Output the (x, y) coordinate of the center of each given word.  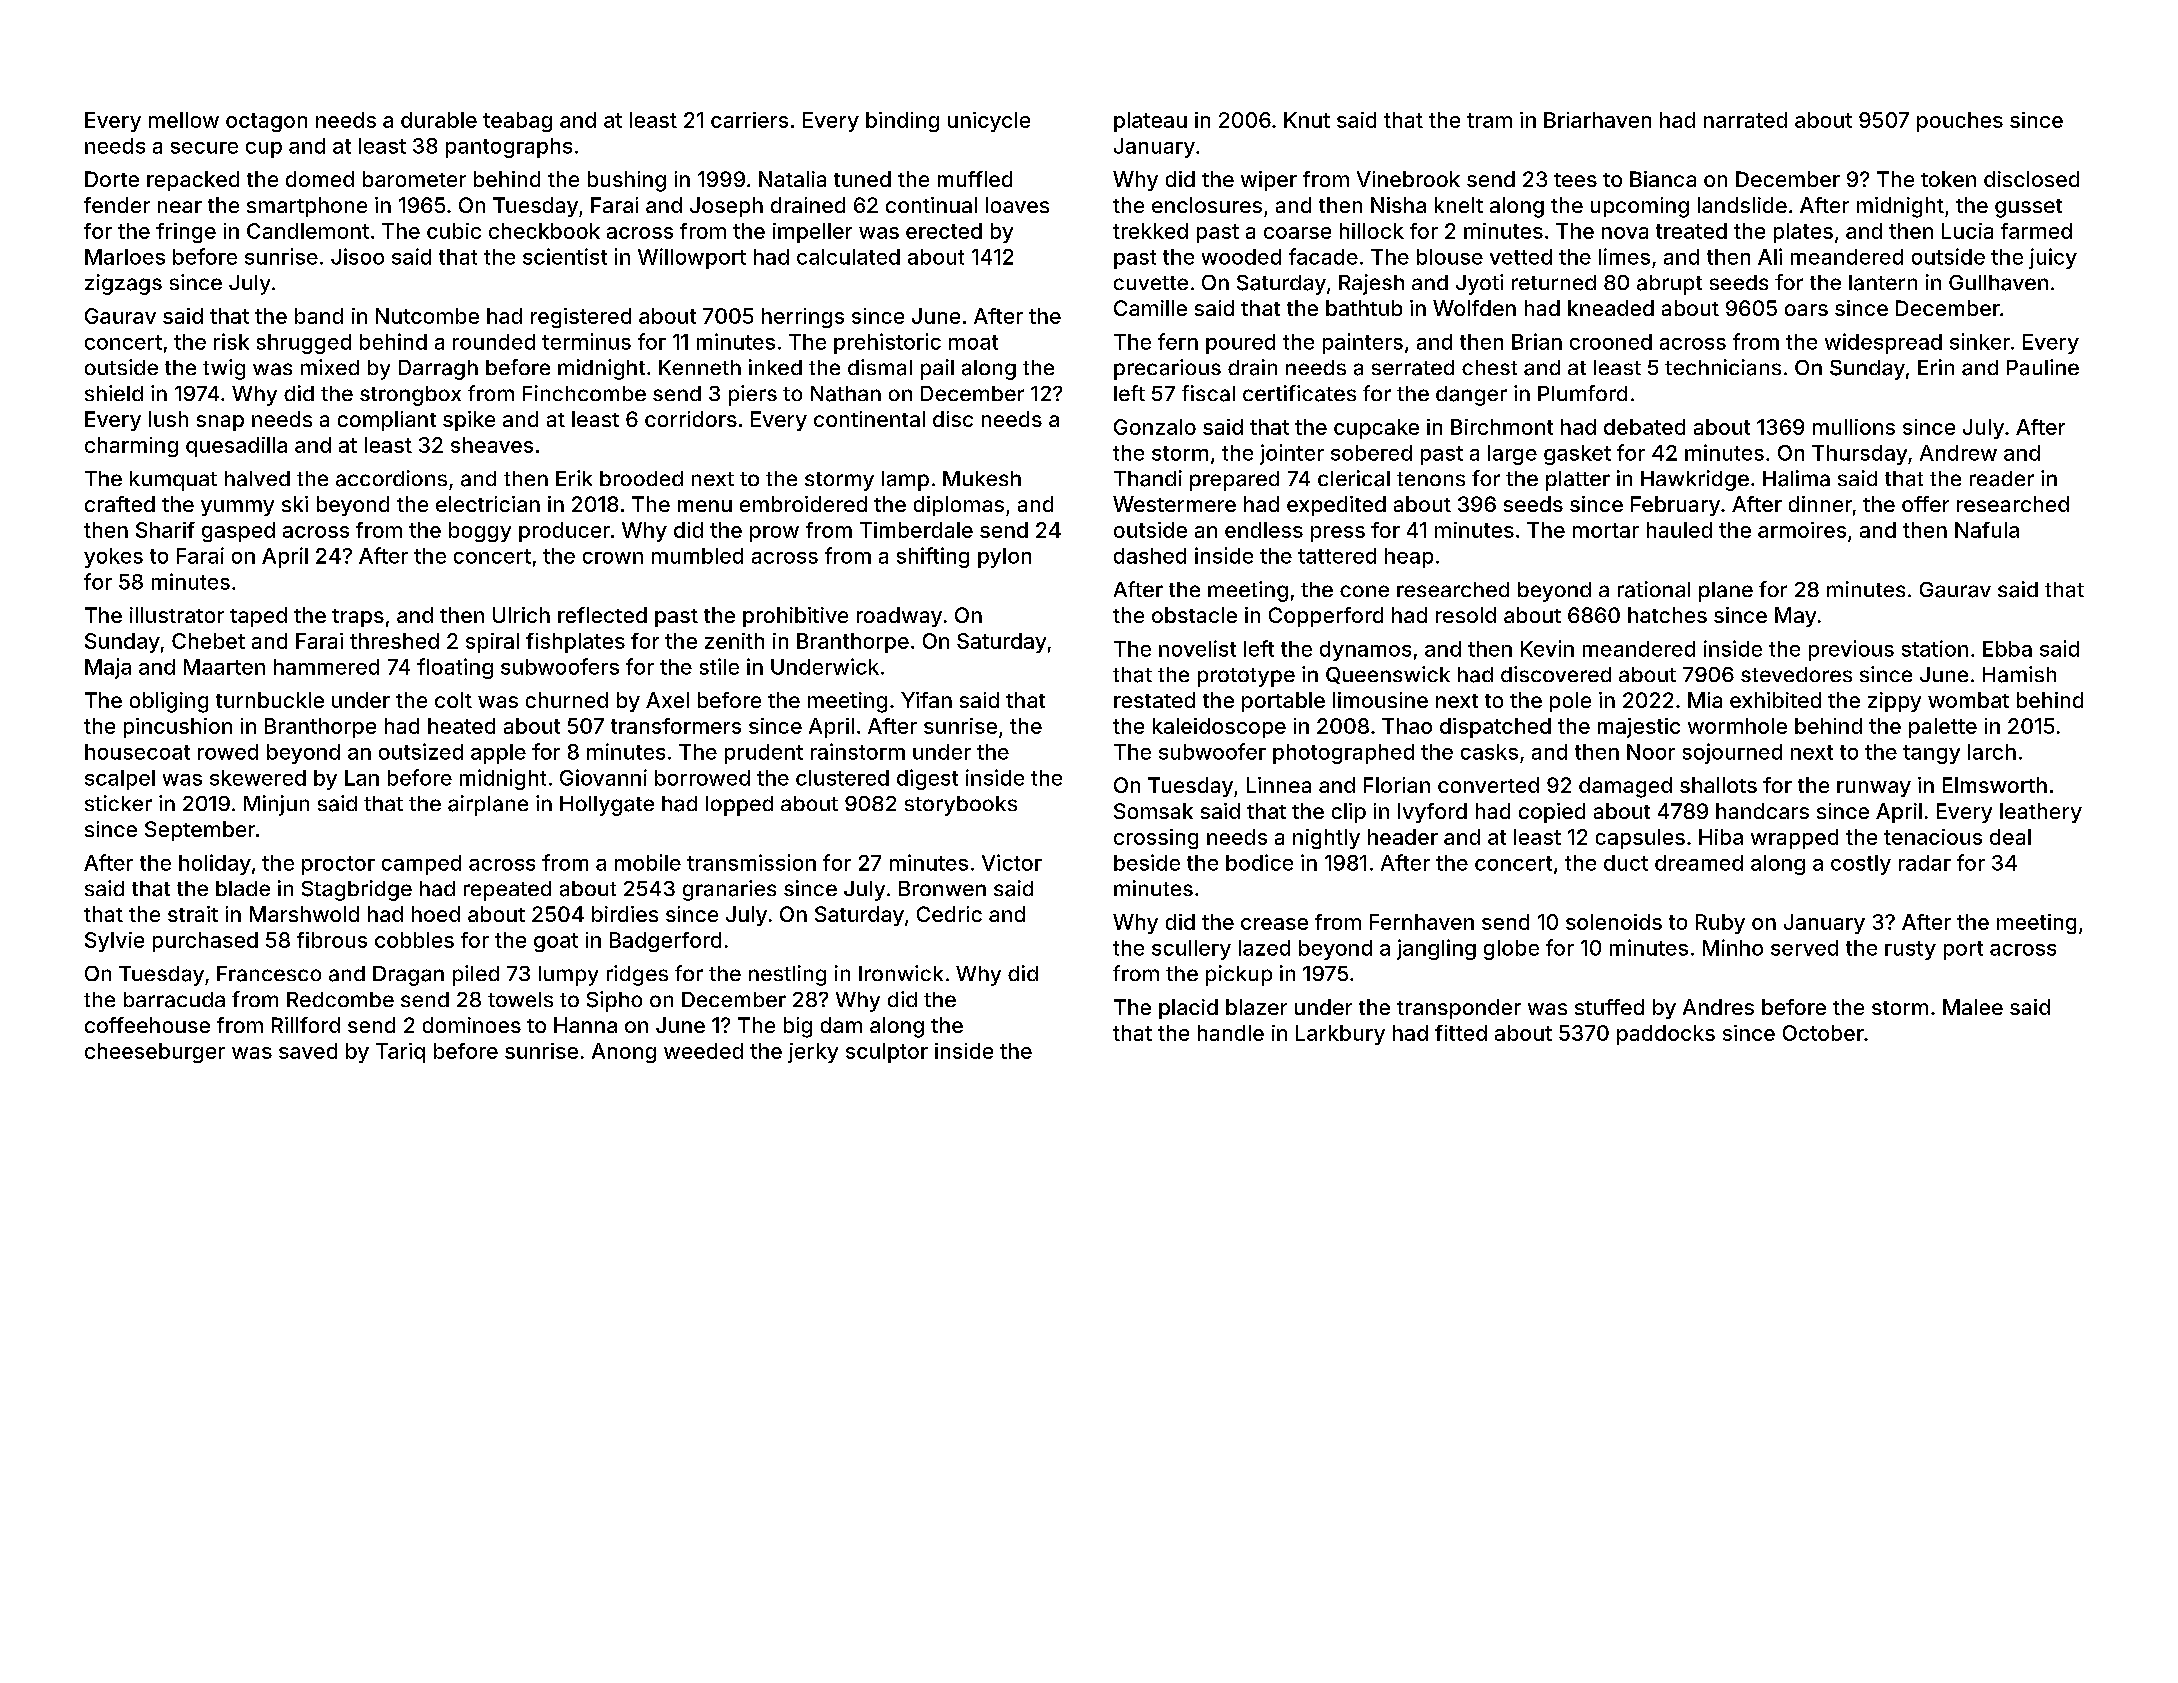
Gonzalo (1155, 427)
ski (295, 504)
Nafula (1987, 530)
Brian (1537, 341)
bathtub (1364, 308)
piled (476, 975)
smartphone (307, 207)
